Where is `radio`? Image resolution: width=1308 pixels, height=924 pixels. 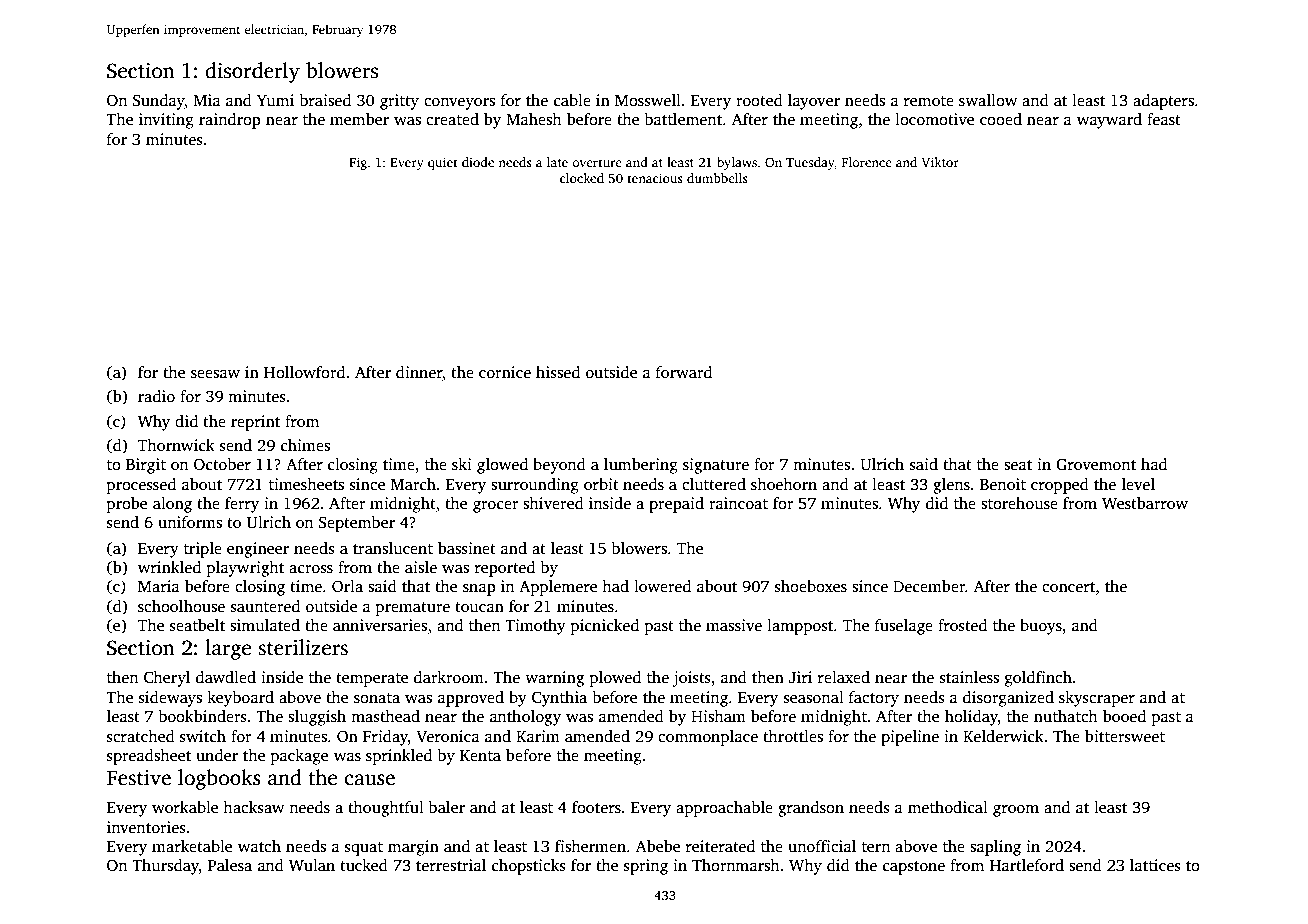
radio is located at coordinates (156, 396).
